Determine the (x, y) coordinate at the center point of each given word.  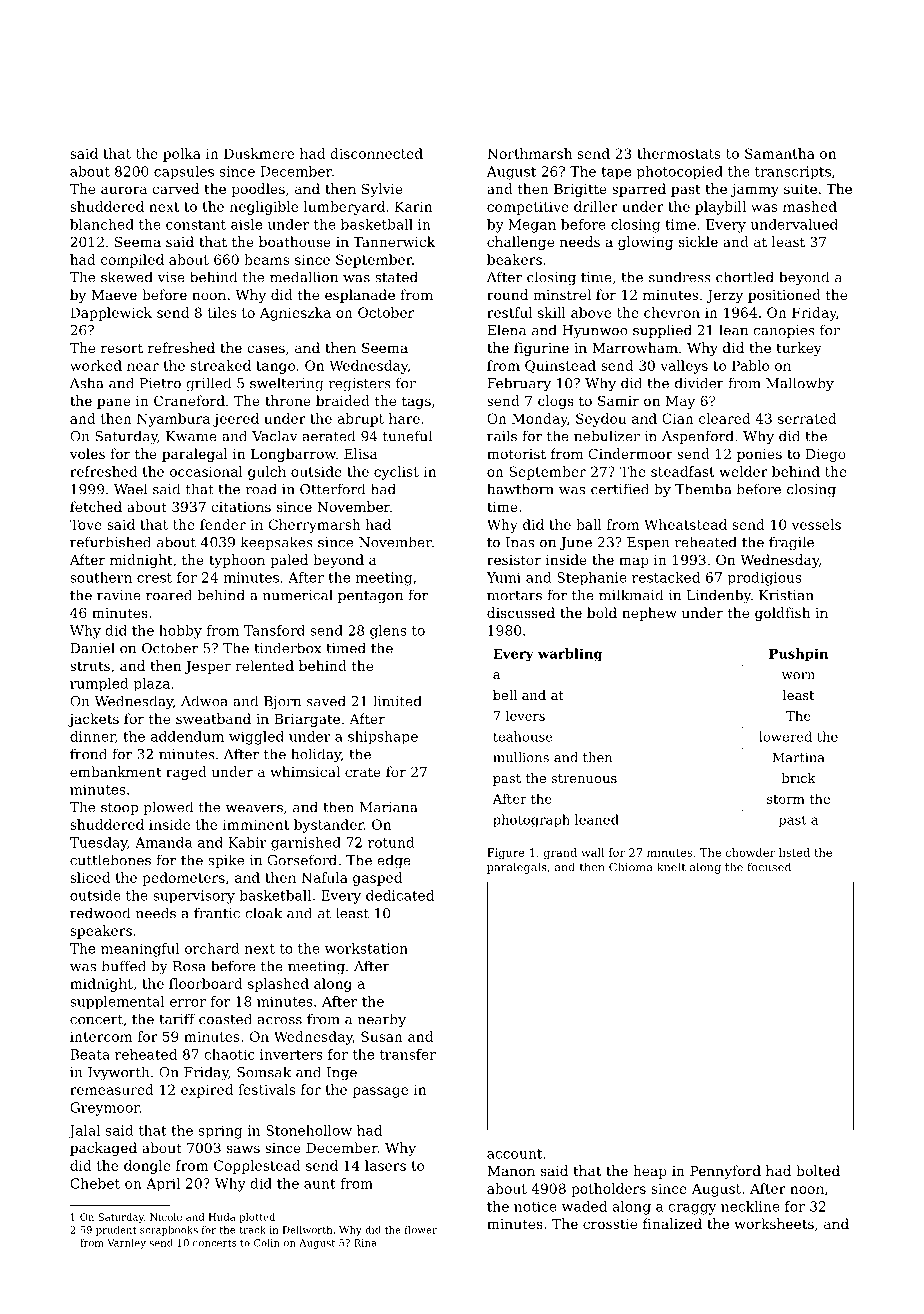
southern (101, 577)
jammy (755, 190)
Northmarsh (529, 153)
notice (535, 1206)
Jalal (84, 1132)
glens (388, 632)
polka (182, 155)
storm (786, 799)
